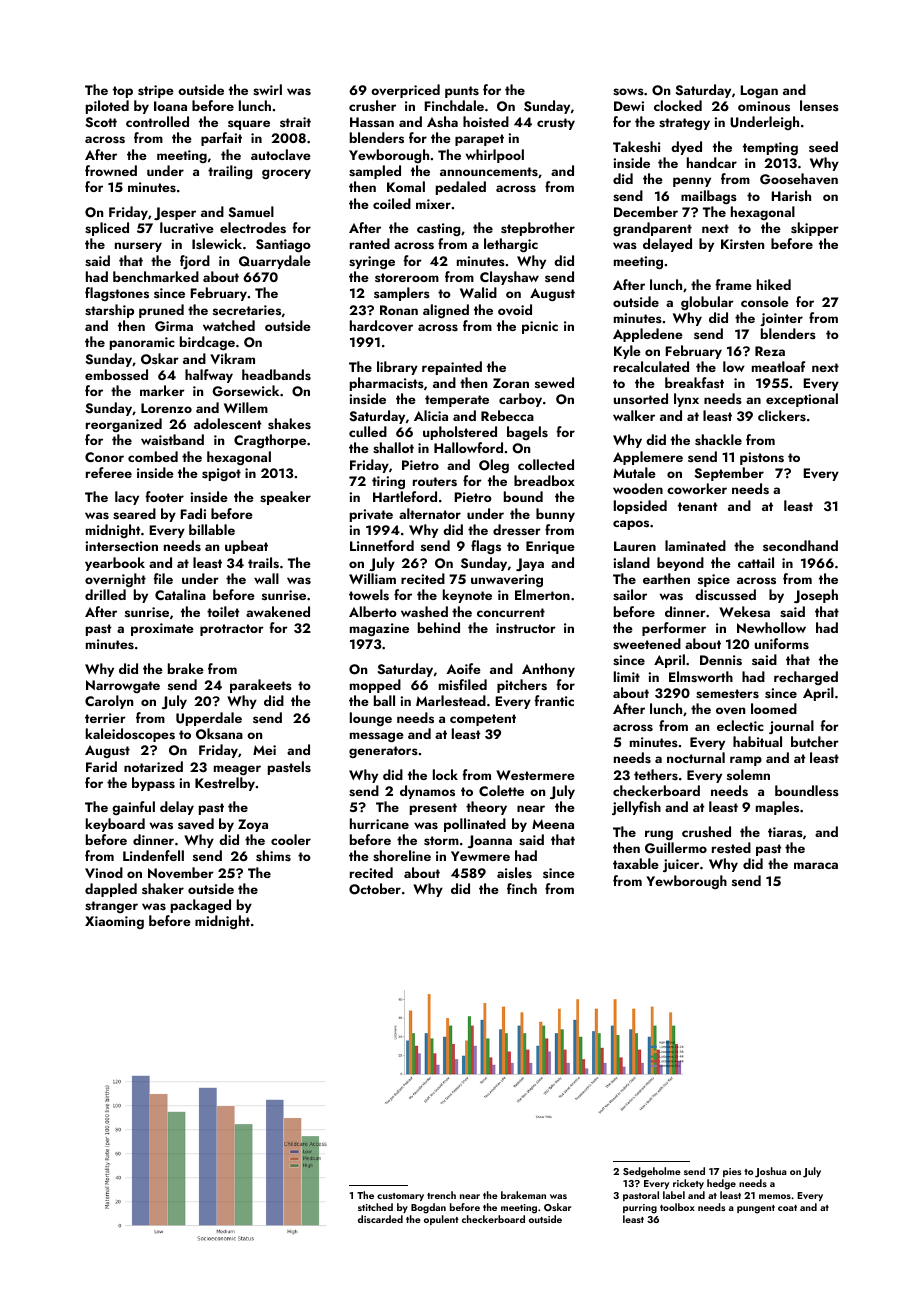  Describe the element at coordinates (267, 90) in the screenshot. I see `swirl` at that location.
